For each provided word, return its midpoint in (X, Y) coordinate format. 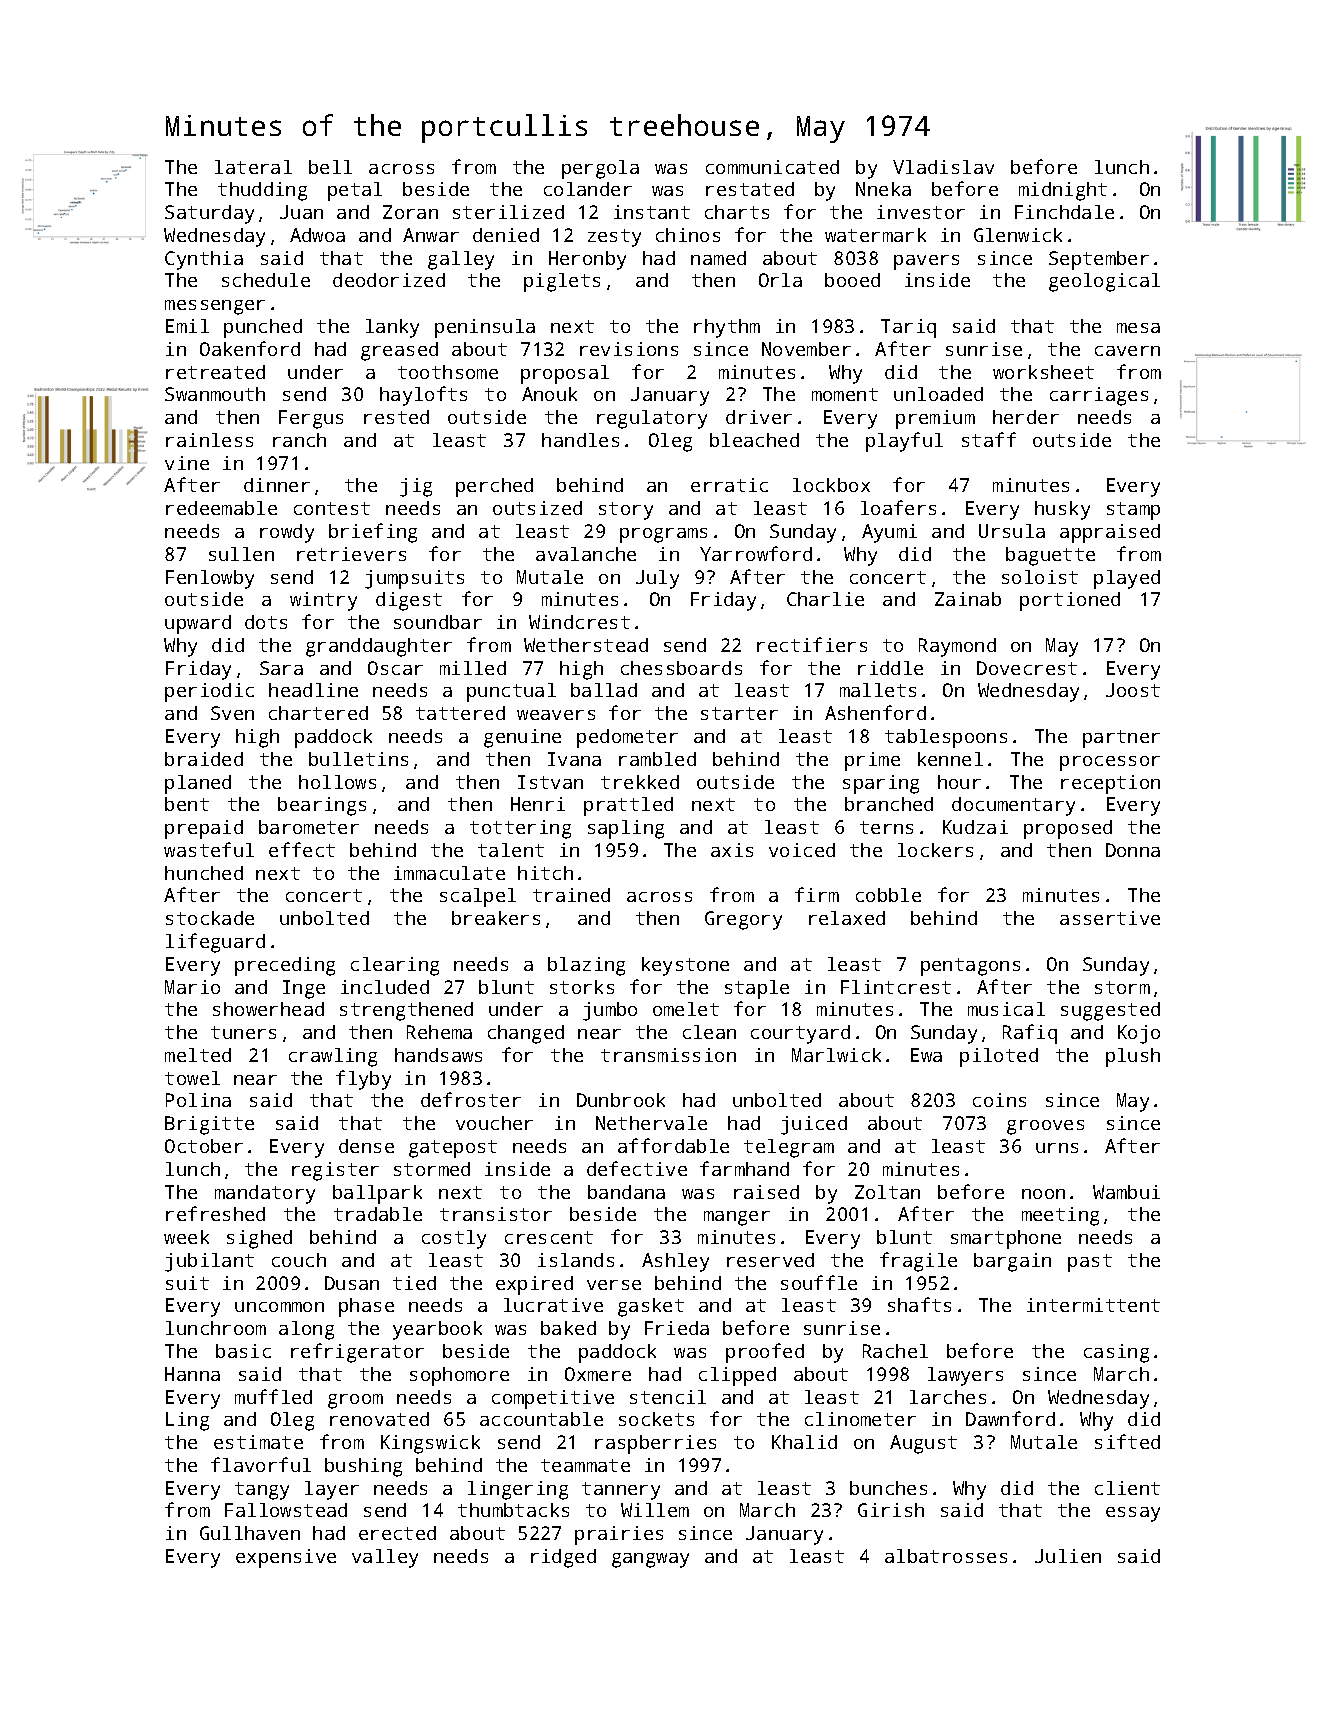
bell (330, 167)
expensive (286, 1558)
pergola (600, 169)
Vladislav (943, 167)
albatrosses (946, 1556)
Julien (1068, 1556)
